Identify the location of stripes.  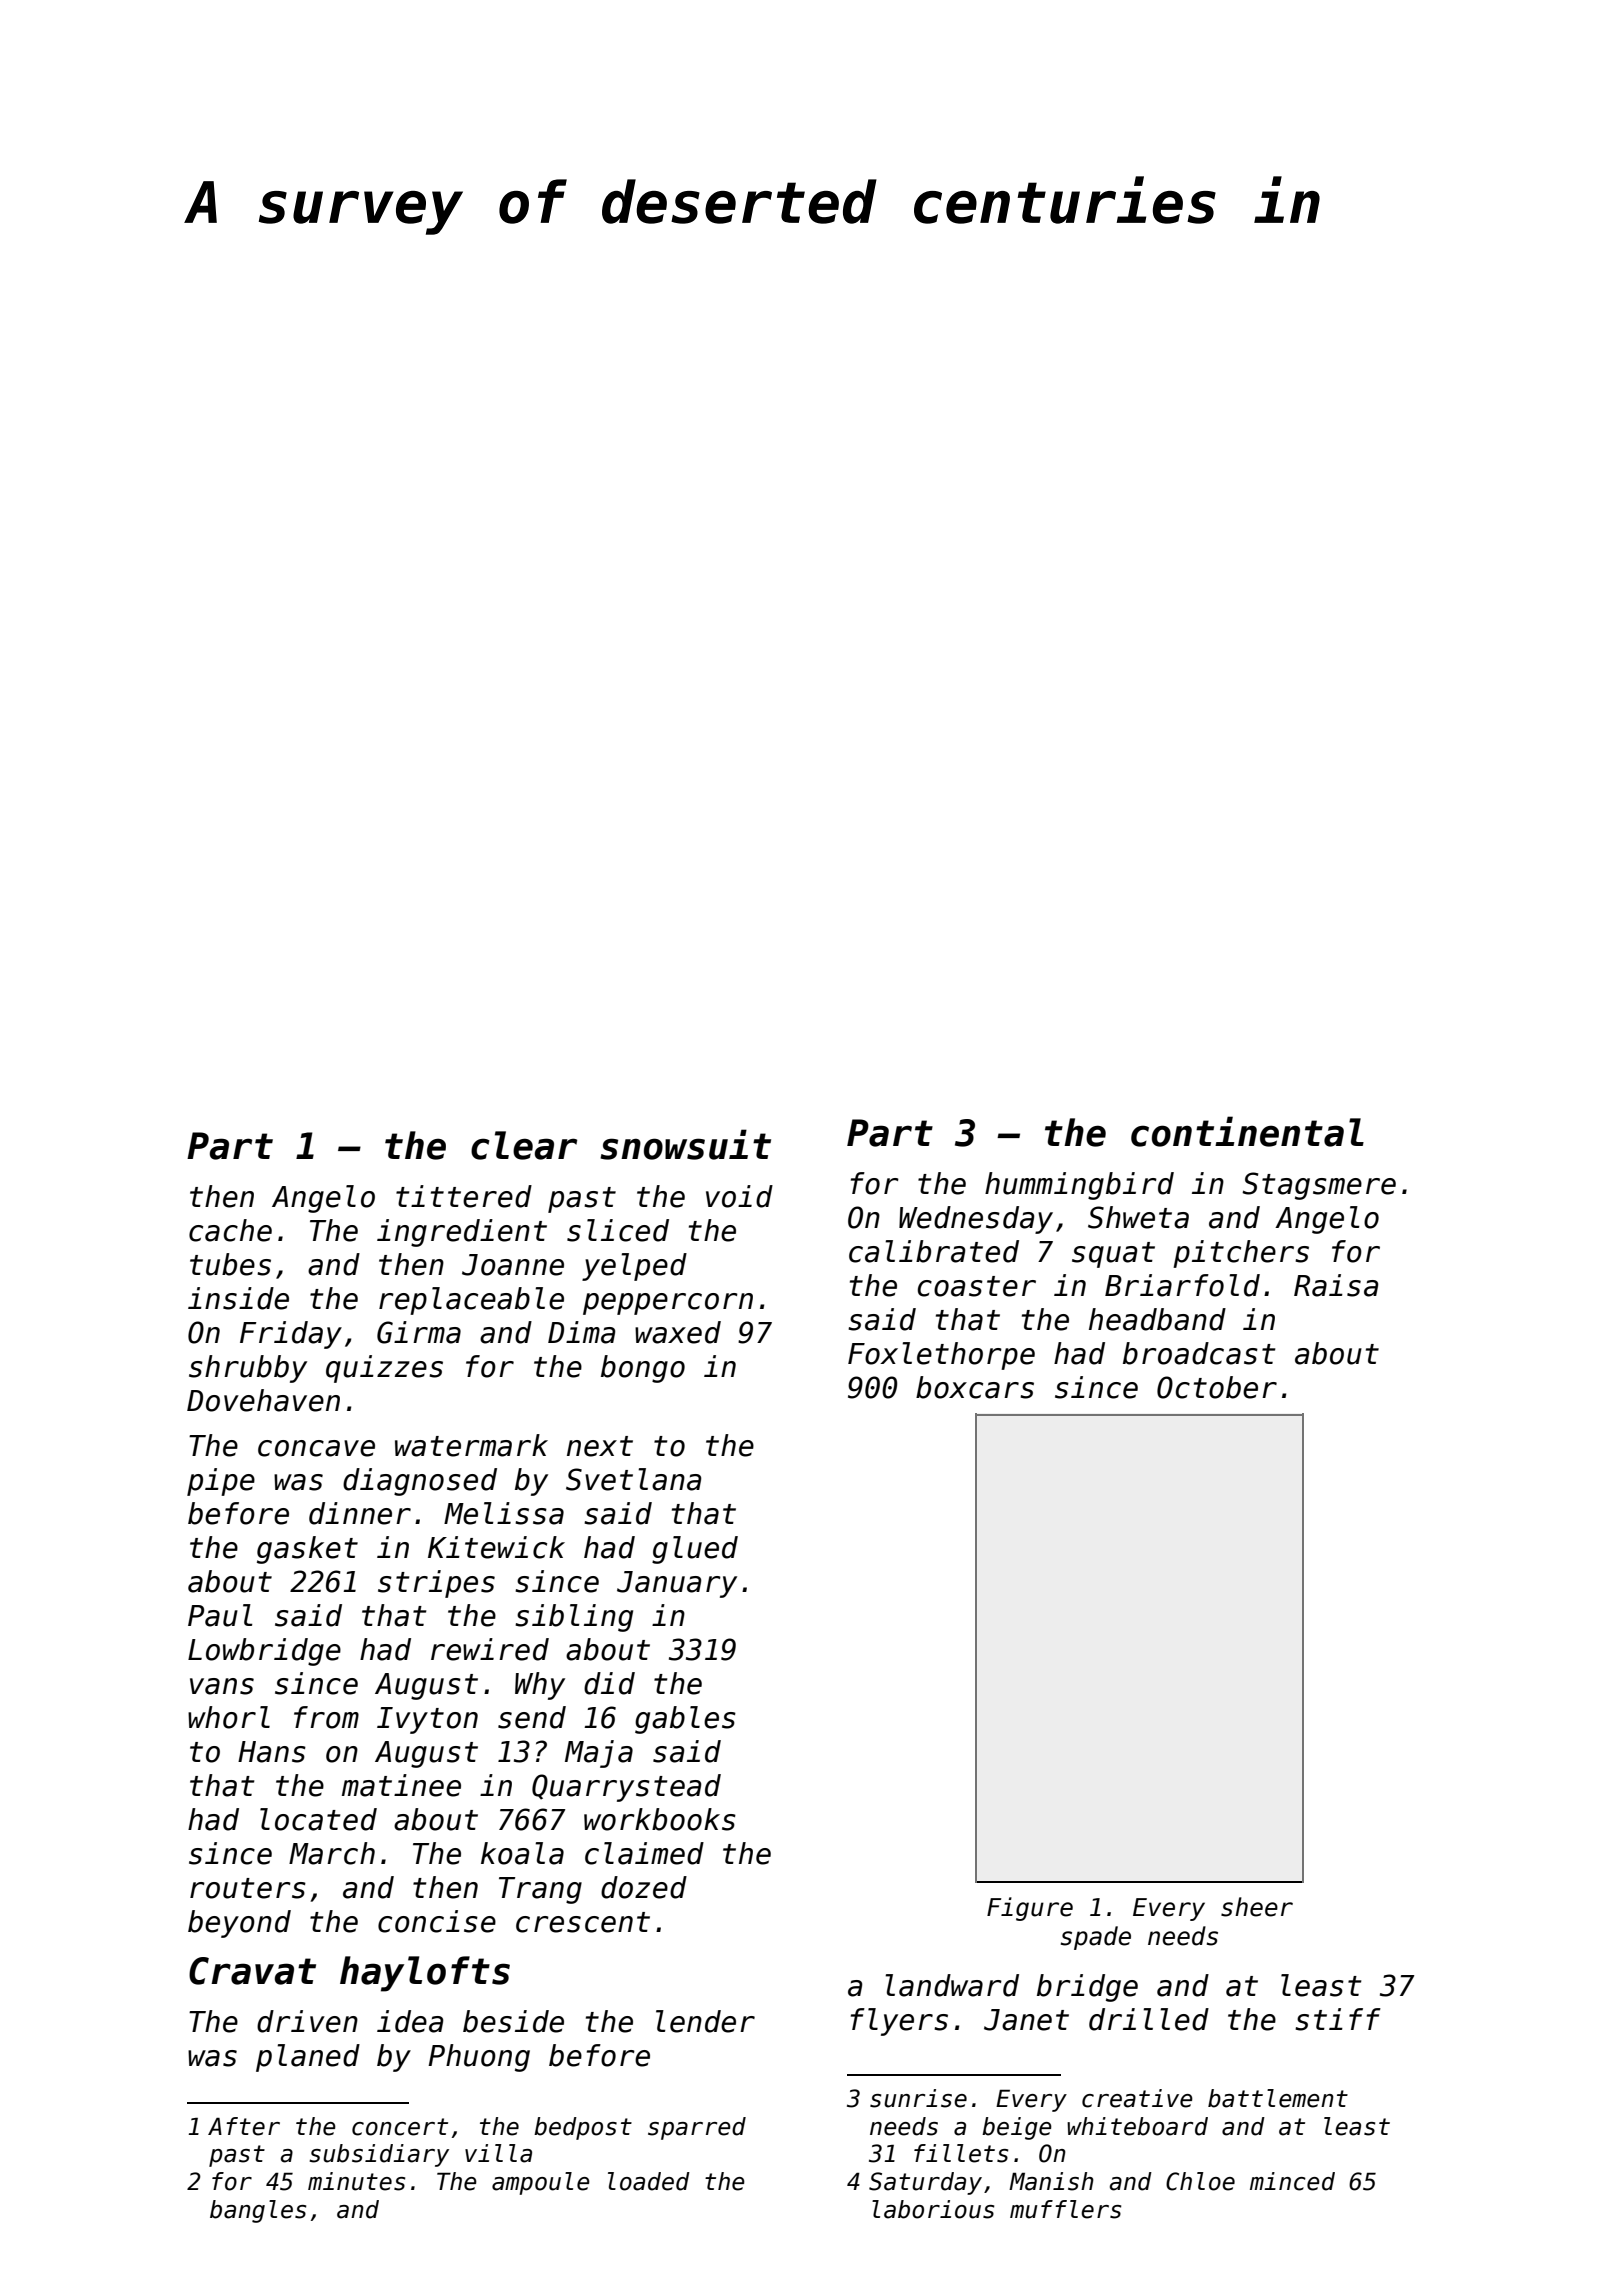
(436, 1584).
